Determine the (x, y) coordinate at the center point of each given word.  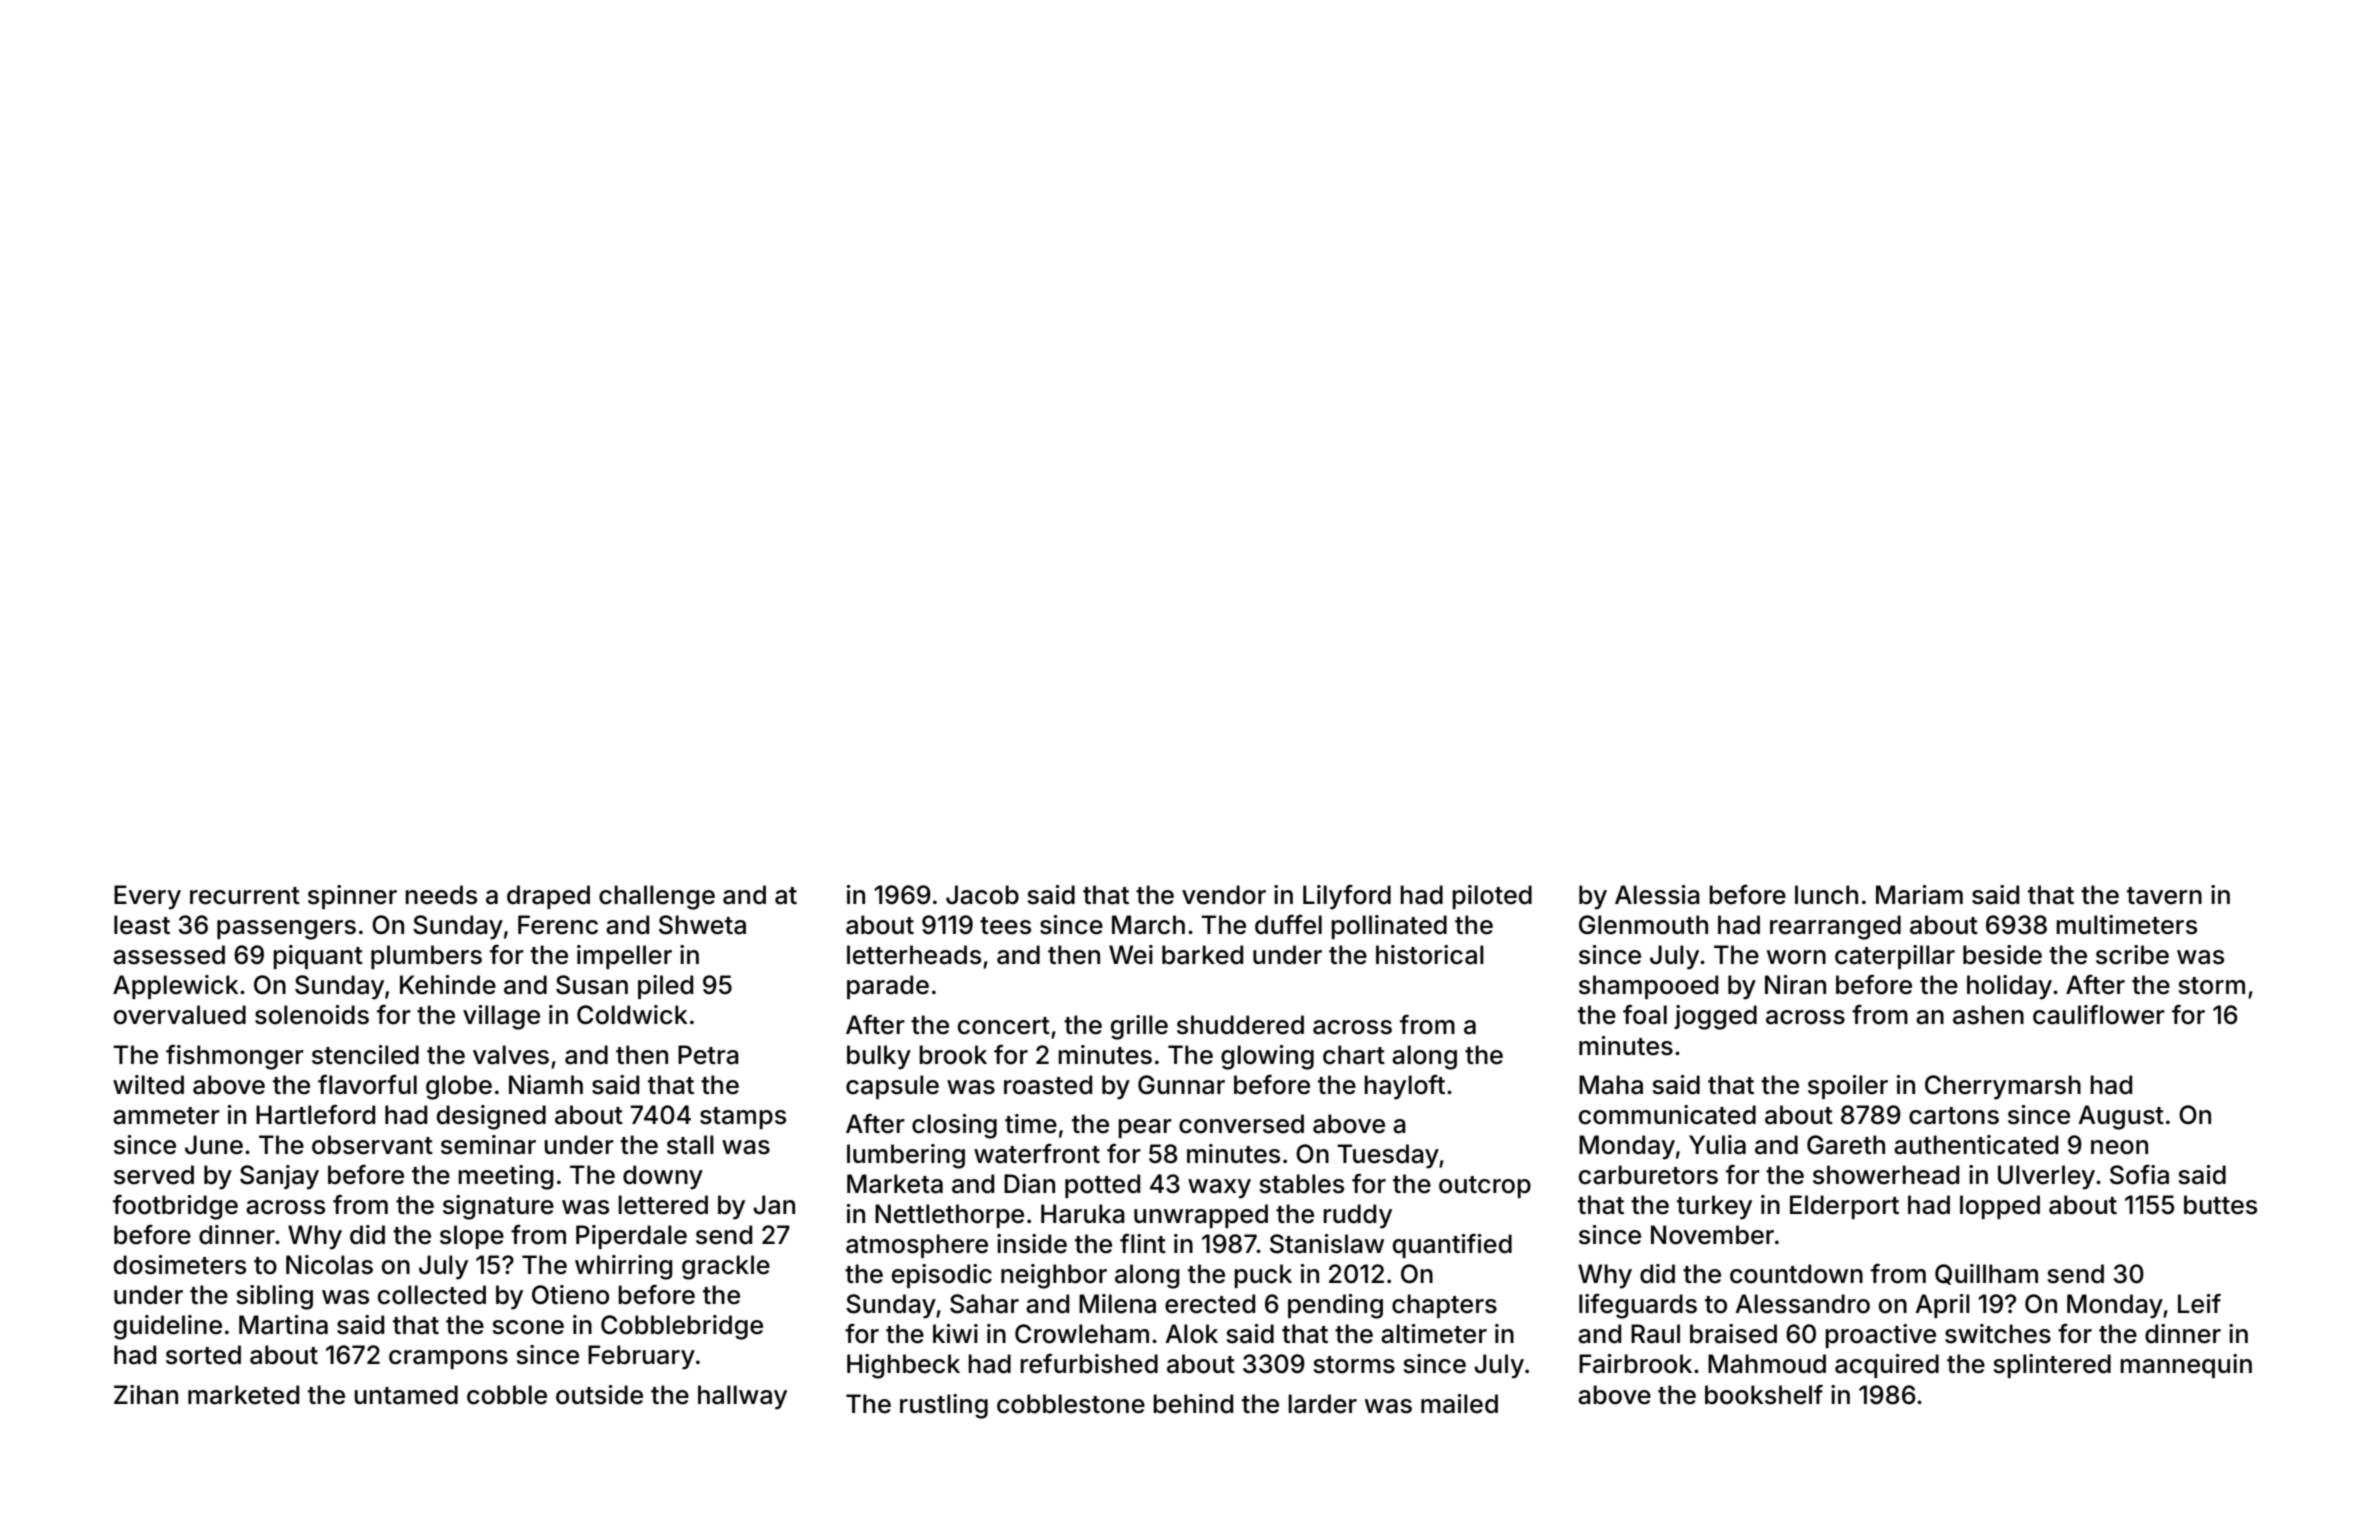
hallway (742, 1397)
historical (1430, 955)
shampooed (1648, 987)
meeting (506, 1177)
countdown (1796, 1274)
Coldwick (632, 1015)
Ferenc (558, 925)
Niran (1795, 985)
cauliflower (2099, 1015)
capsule (892, 1087)
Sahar (984, 1304)
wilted (148, 1085)
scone (528, 1327)
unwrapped (1201, 1216)
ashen (1988, 1015)
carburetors (1648, 1175)
